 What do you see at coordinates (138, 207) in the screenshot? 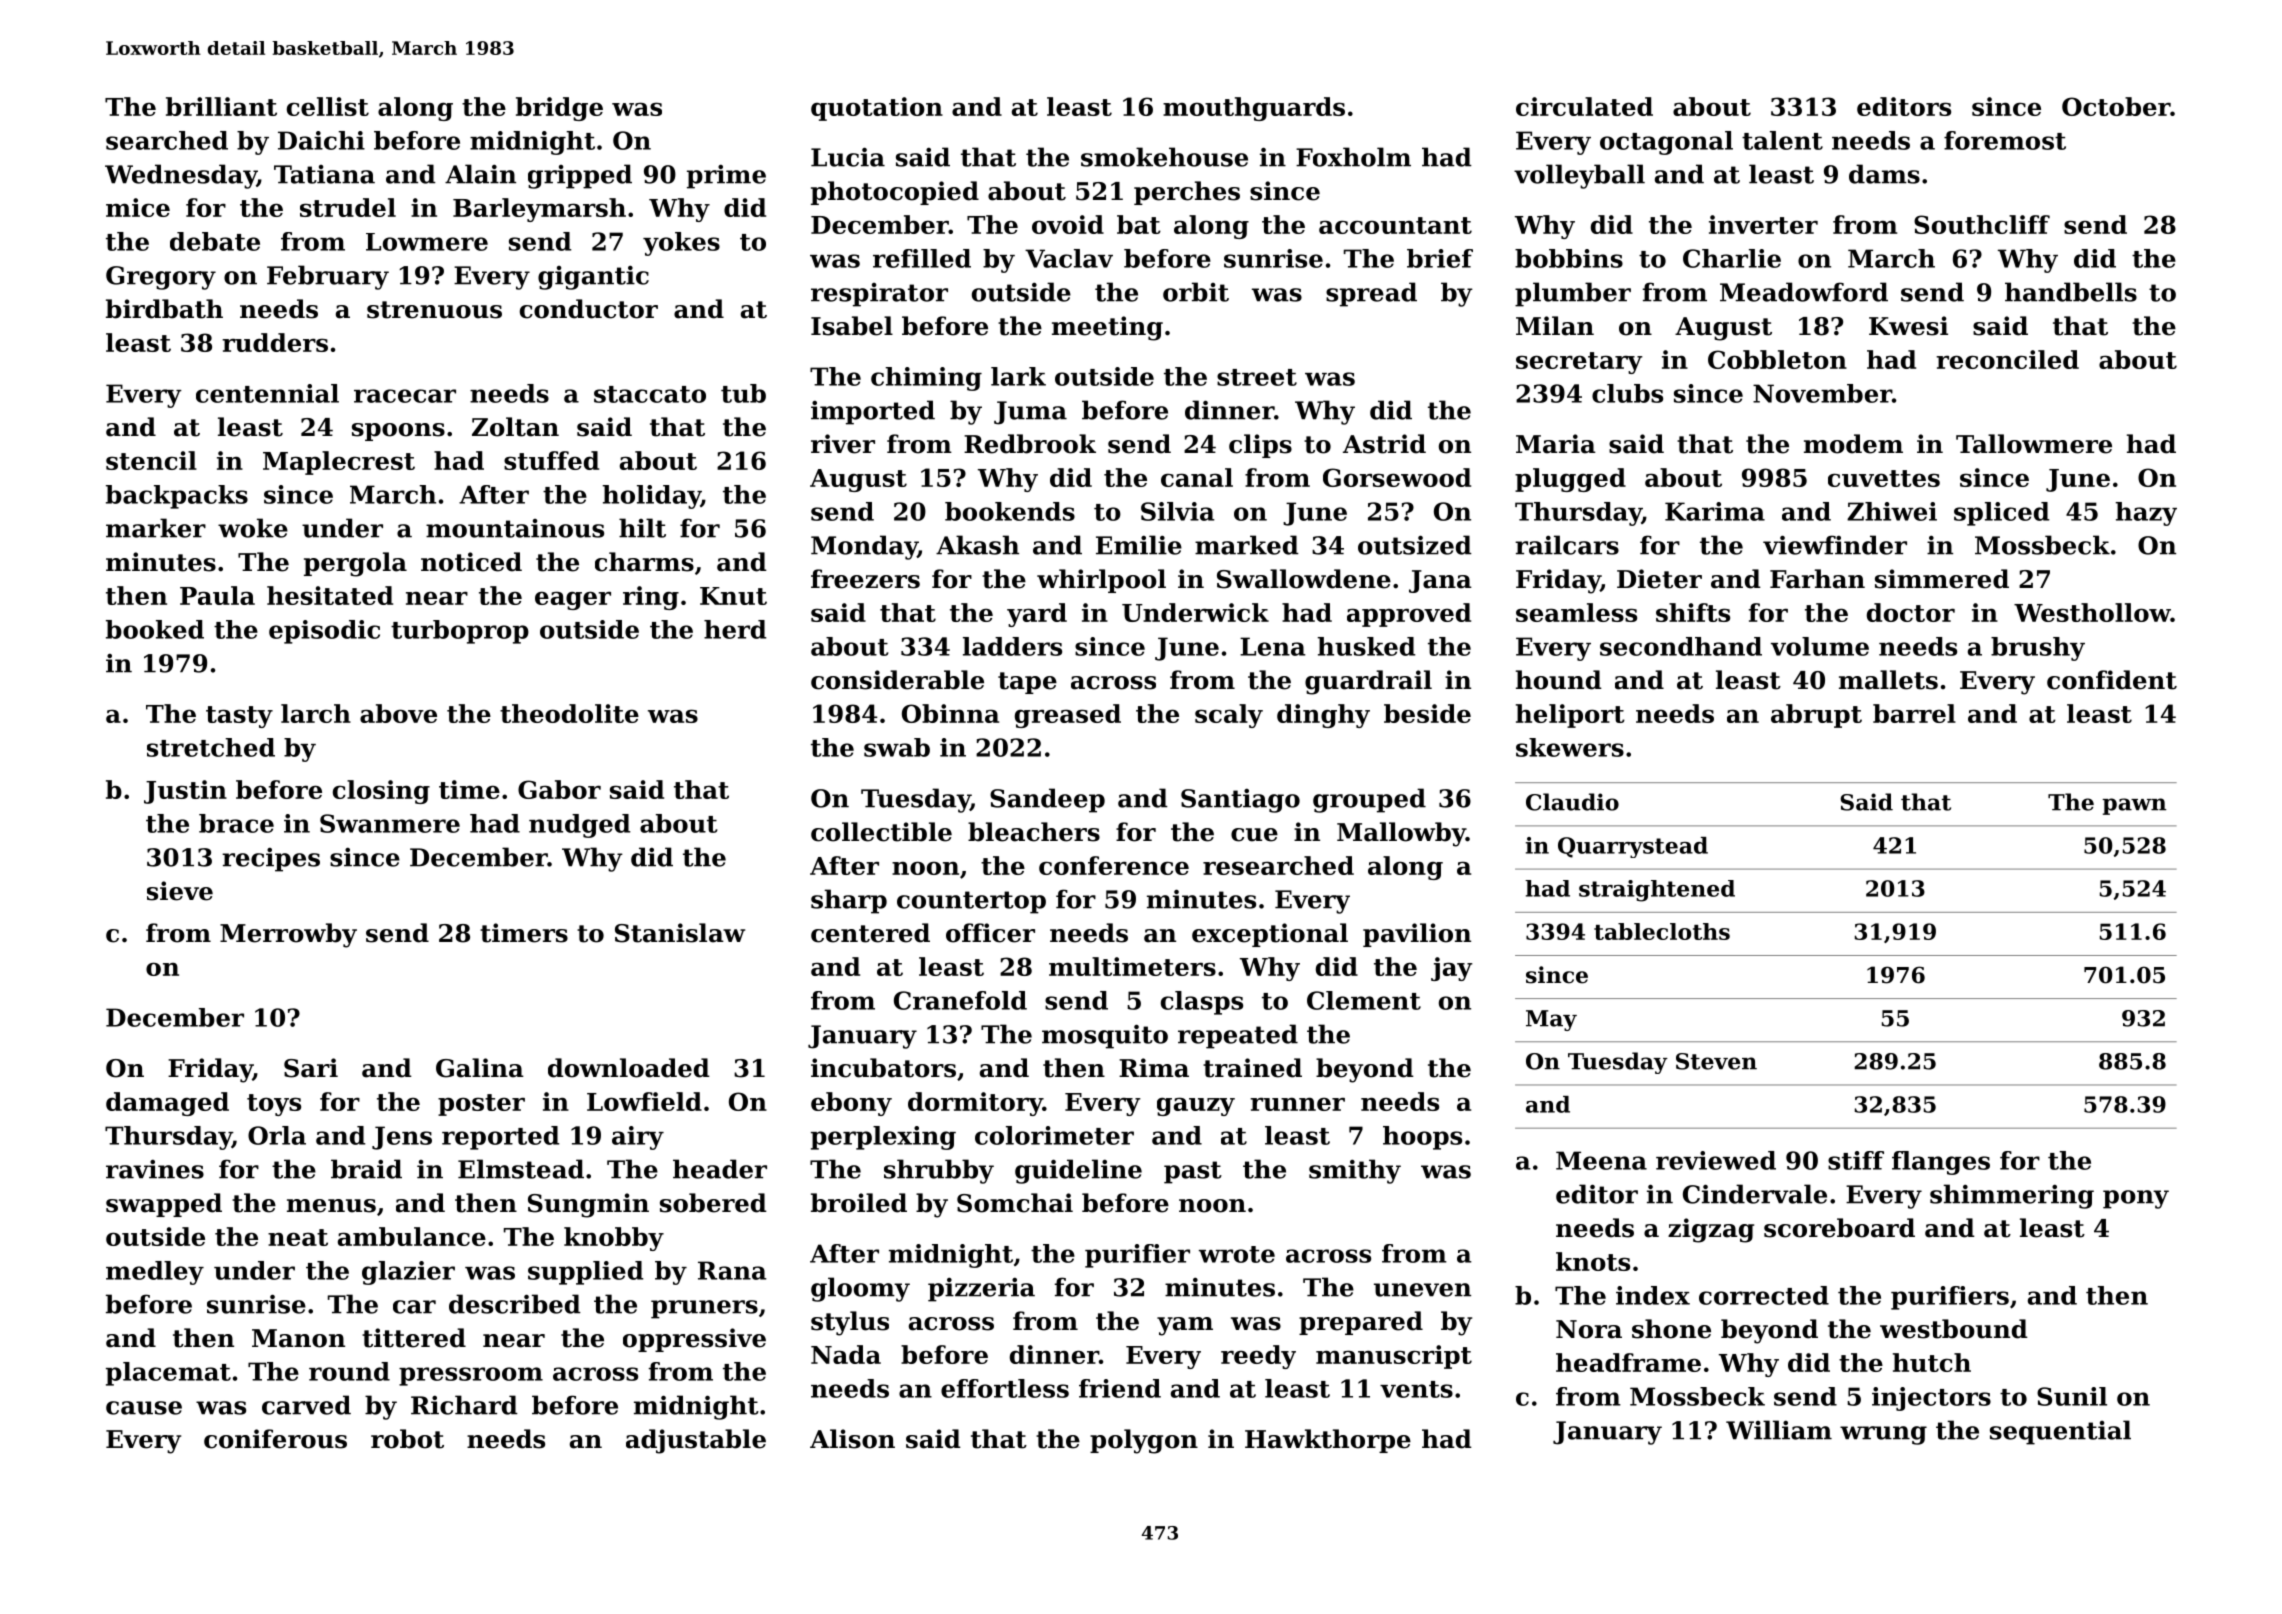
I see `mice` at bounding box center [138, 207].
